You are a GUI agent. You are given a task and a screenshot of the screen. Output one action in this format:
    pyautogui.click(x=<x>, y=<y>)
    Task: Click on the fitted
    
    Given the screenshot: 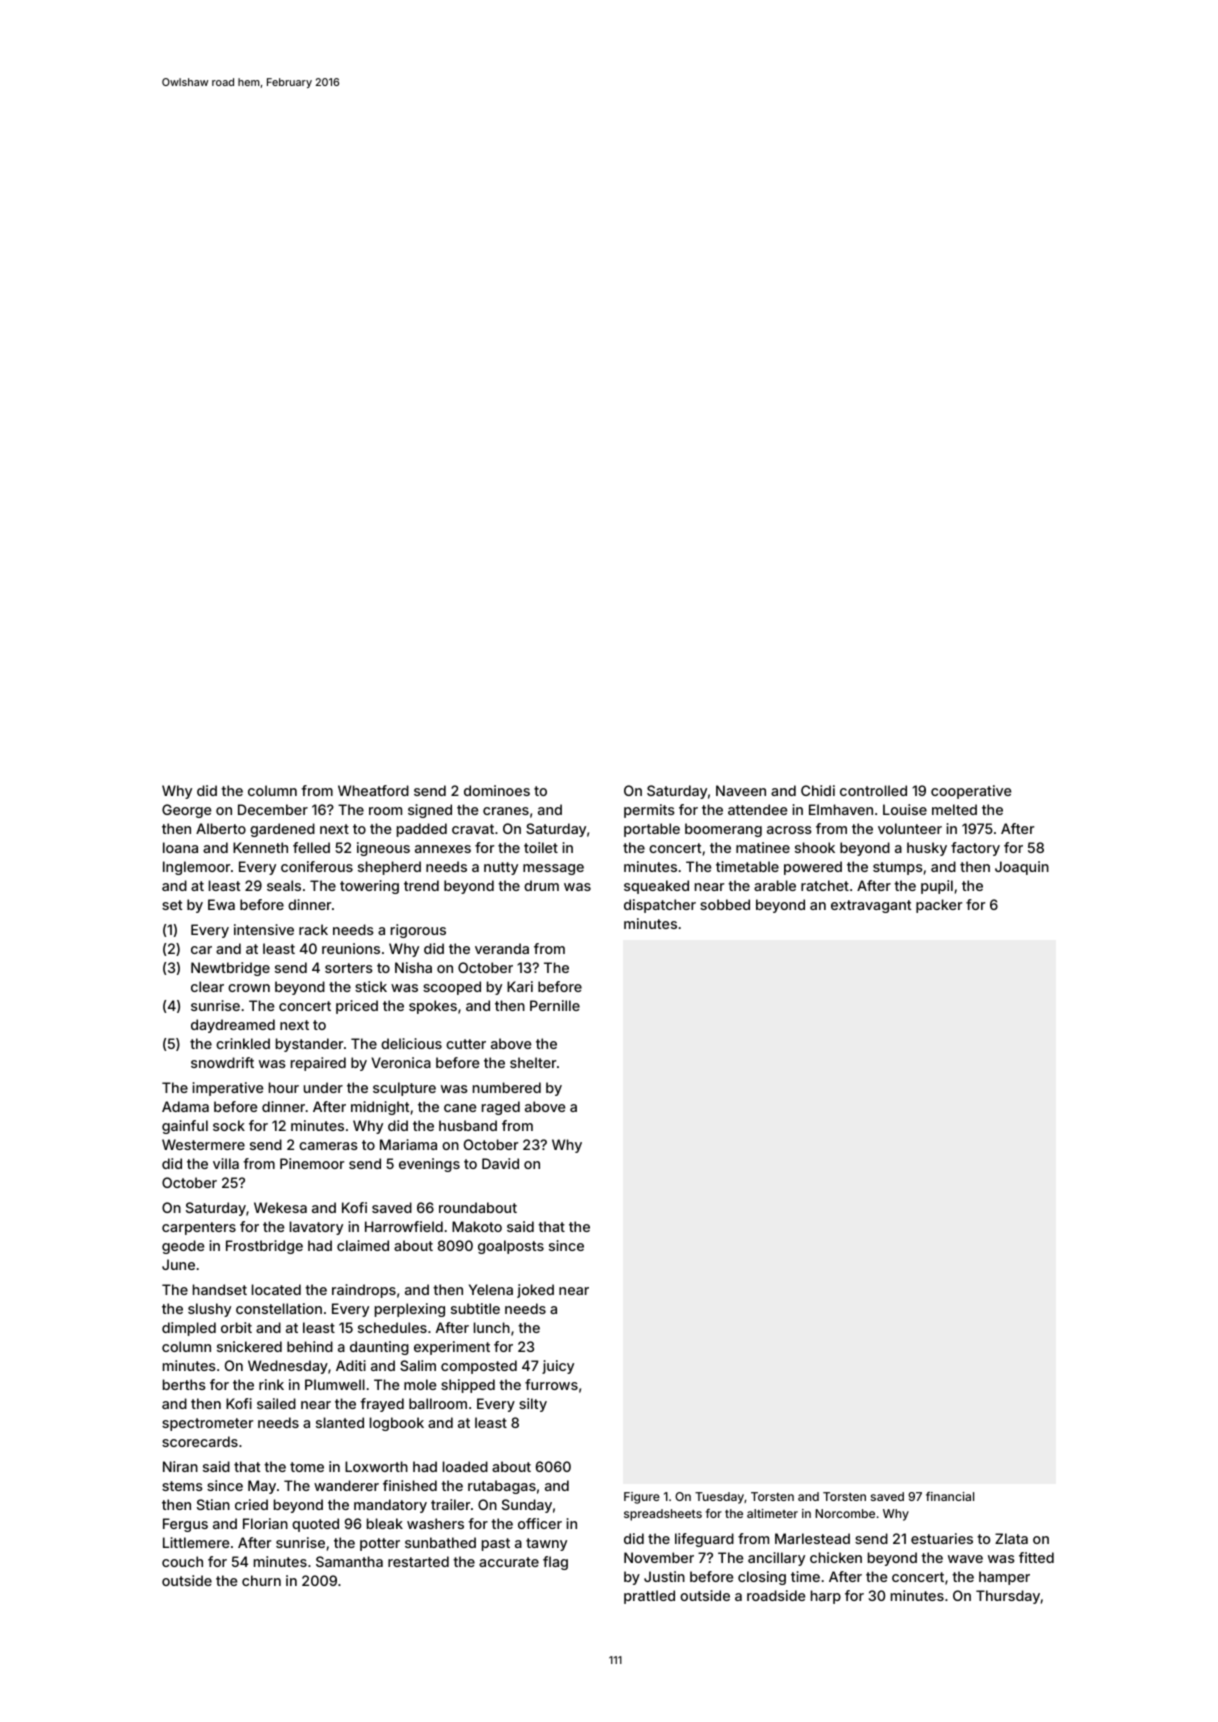 What is the action you would take?
    pyautogui.click(x=1036, y=1557)
